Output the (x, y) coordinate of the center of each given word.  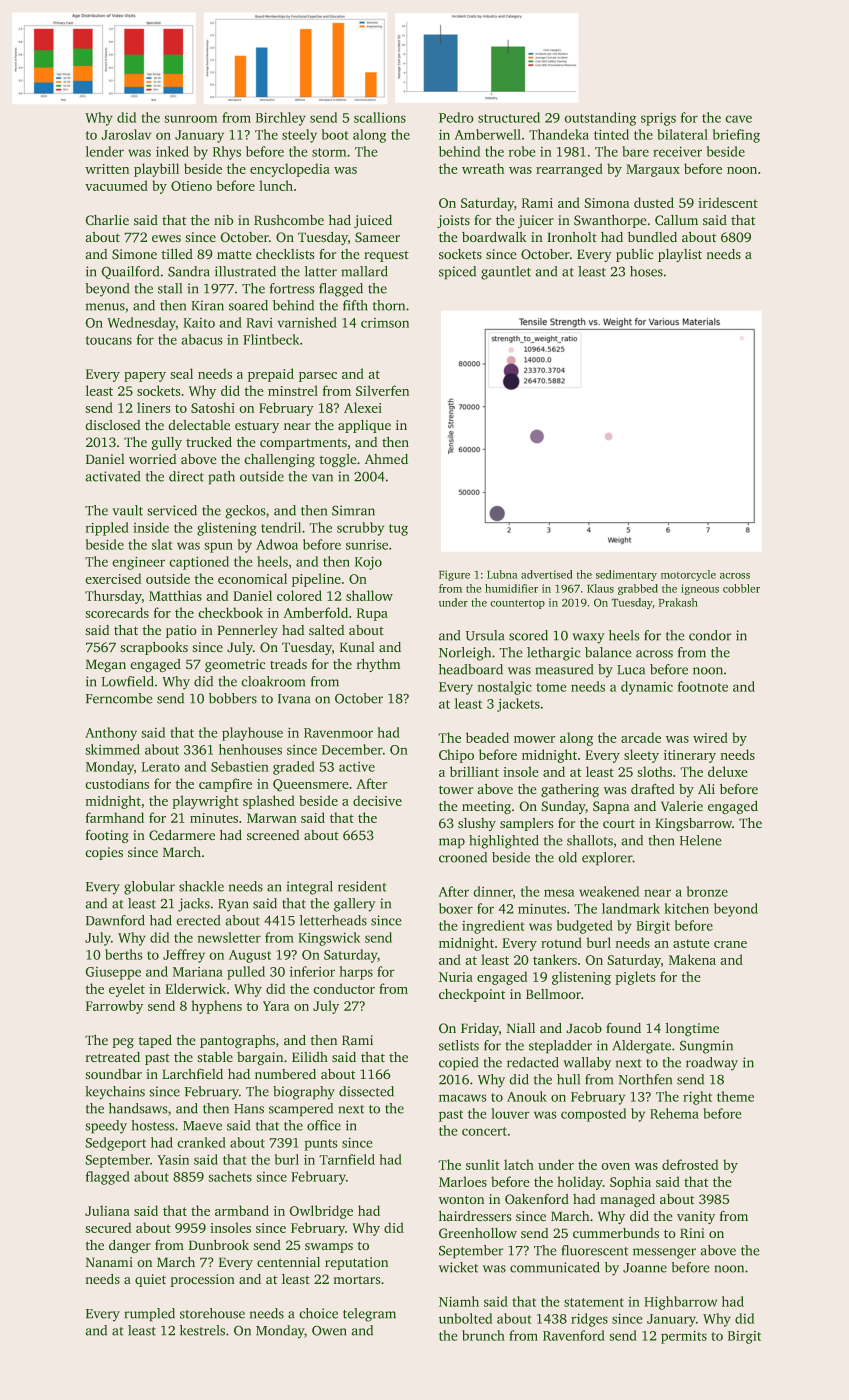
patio (181, 631)
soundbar (114, 1074)
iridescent (728, 202)
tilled (177, 254)
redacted (533, 1062)
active (357, 767)
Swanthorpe (610, 221)
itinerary (690, 756)
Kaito (199, 323)
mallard (364, 271)
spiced (457, 272)
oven (616, 1166)
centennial (288, 1262)
